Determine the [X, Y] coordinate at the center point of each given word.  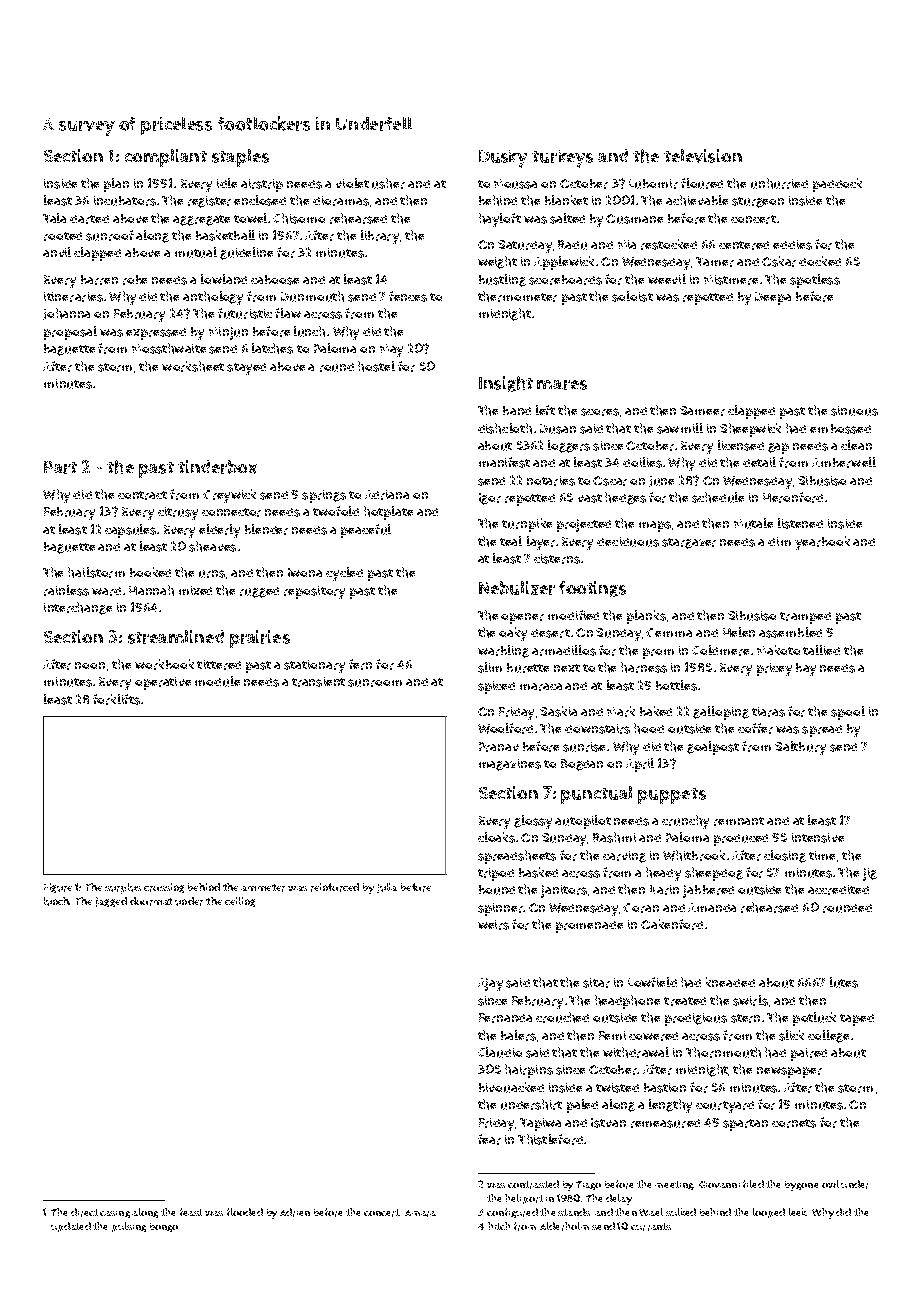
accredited [838, 890]
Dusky [503, 159]
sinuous [854, 411]
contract [142, 495]
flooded [245, 1212]
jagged [111, 902]
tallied [821, 650]
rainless [66, 590]
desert [550, 633]
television [703, 156]
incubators [125, 201]
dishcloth [505, 428]
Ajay [490, 984]
